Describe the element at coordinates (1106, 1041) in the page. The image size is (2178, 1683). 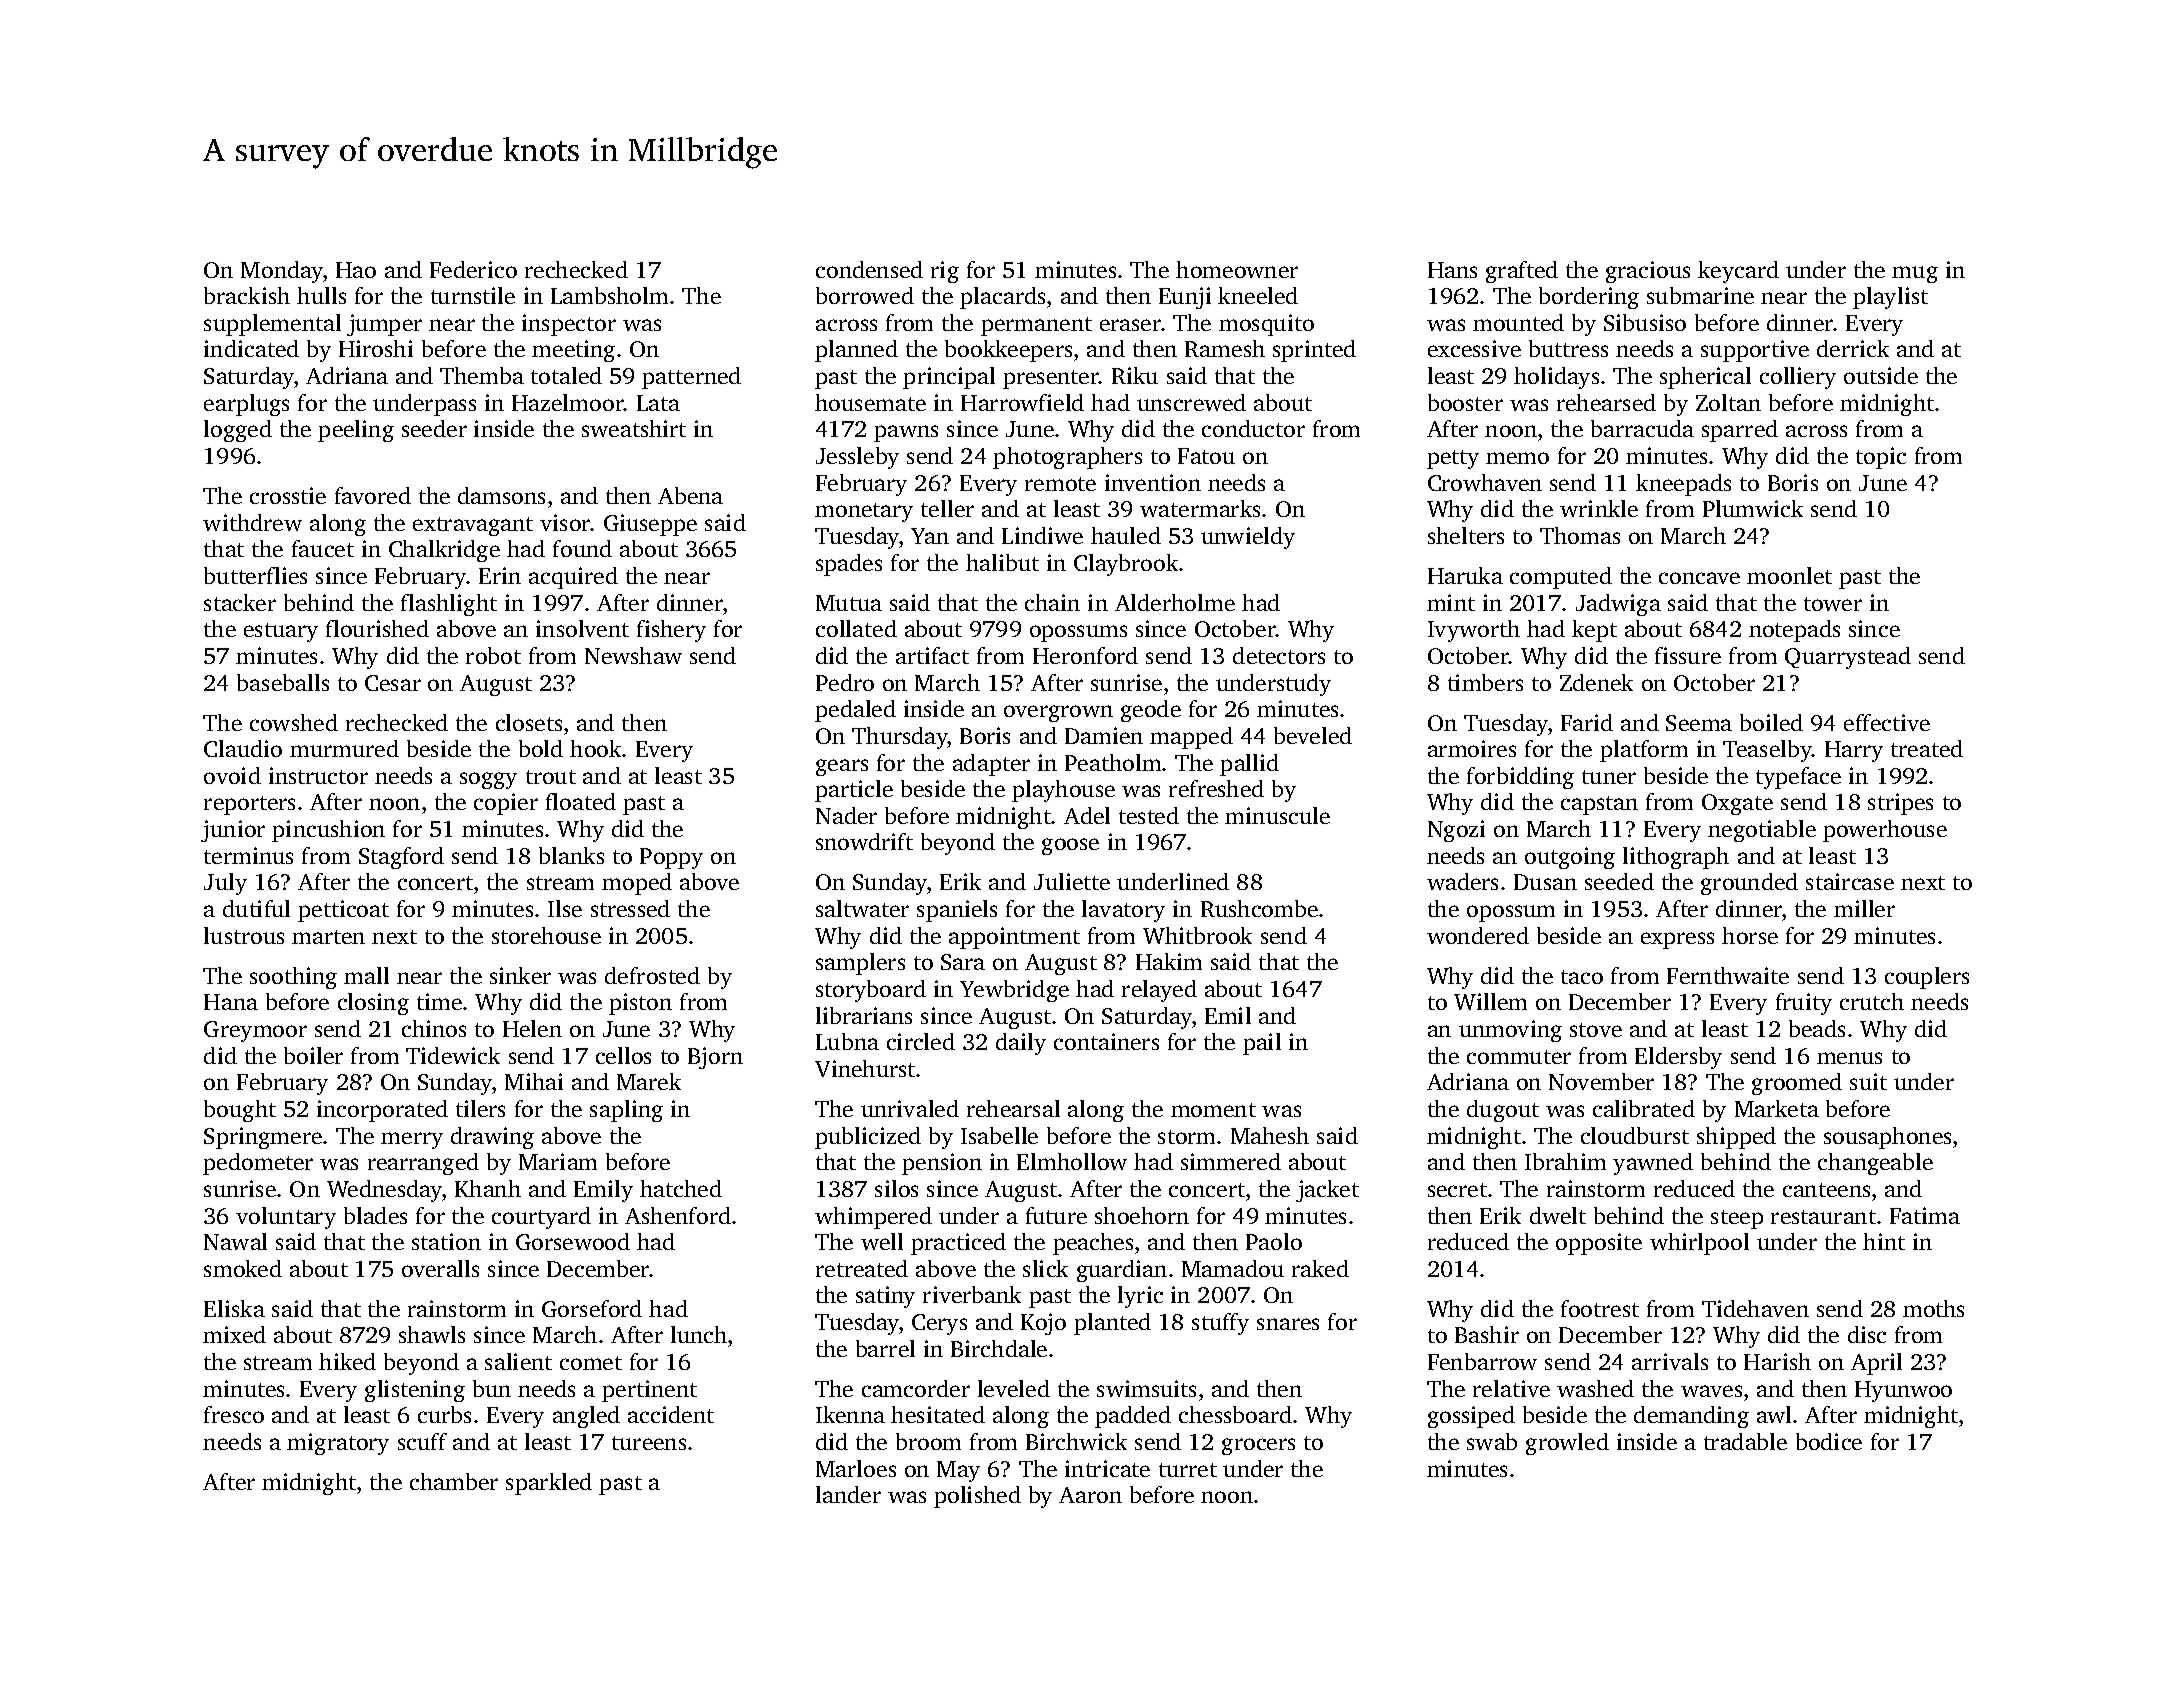
I see `containers` at that location.
